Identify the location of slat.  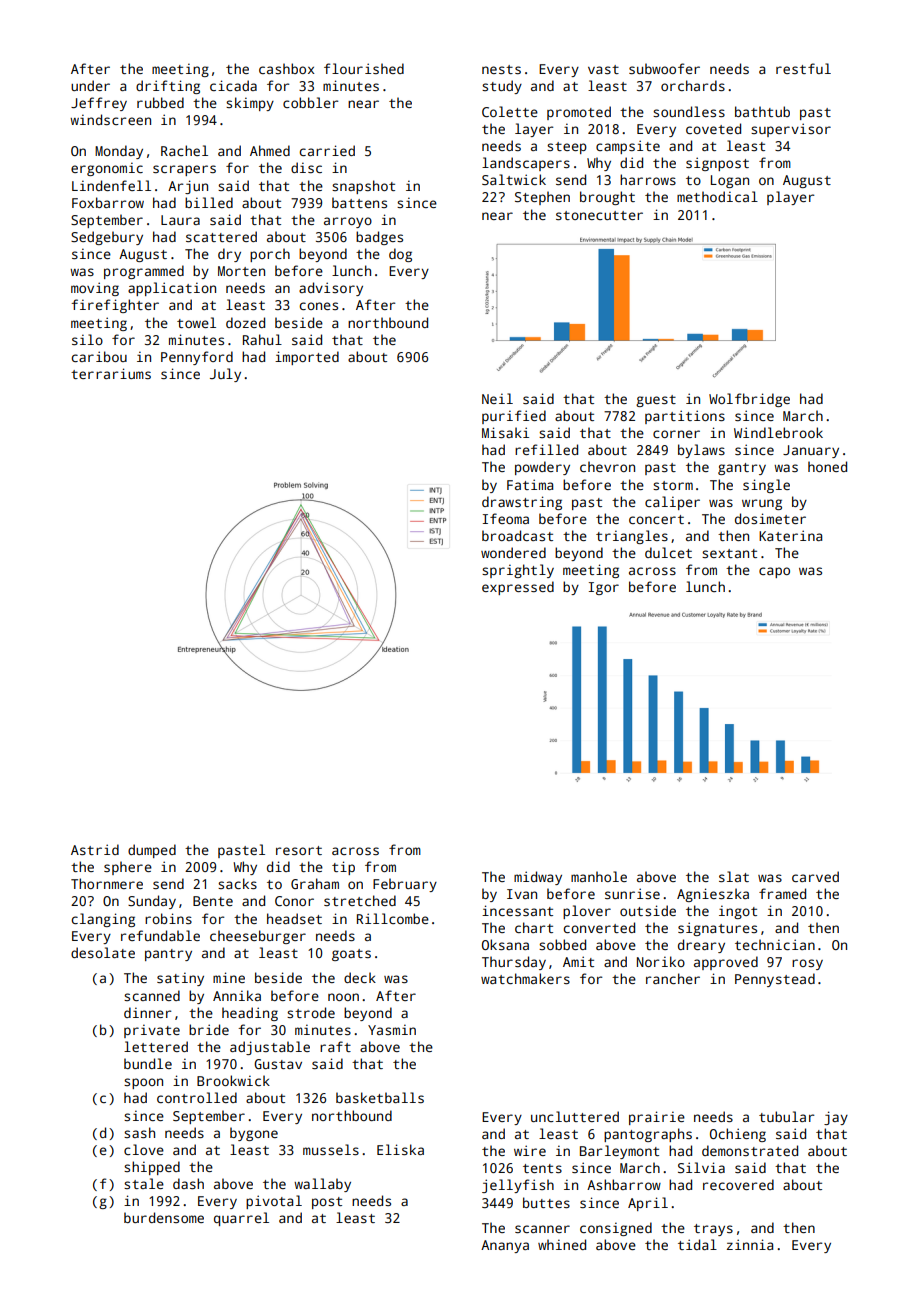
(734, 876).
